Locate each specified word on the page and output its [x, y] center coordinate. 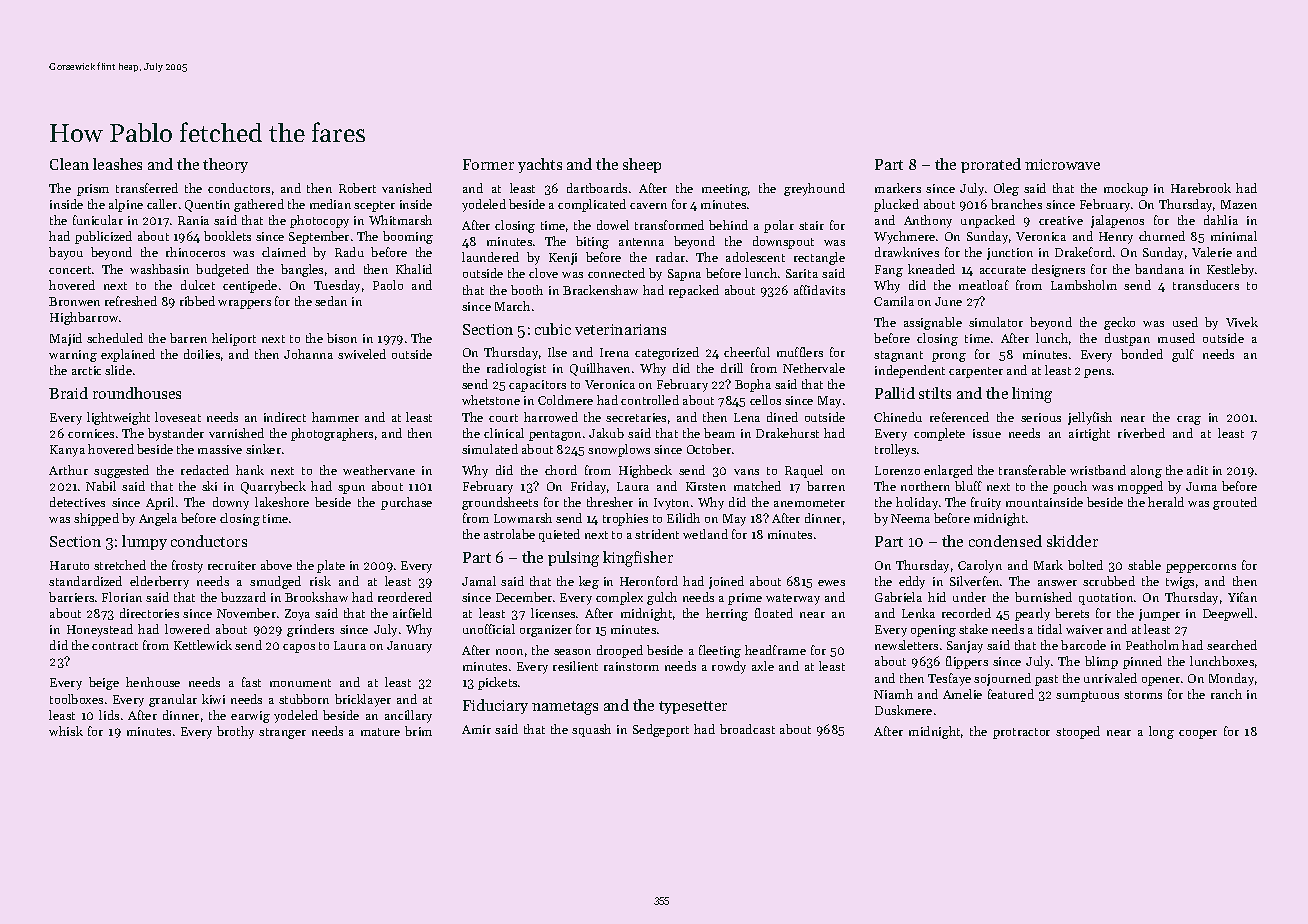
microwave [1062, 164]
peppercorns [1201, 568]
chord [561, 470]
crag [1189, 420]
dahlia [1221, 220]
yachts [540, 165]
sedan [331, 301]
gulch [662, 598]
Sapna [684, 275]
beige [104, 683]
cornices [91, 433]
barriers [71, 597]
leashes [117, 164]
